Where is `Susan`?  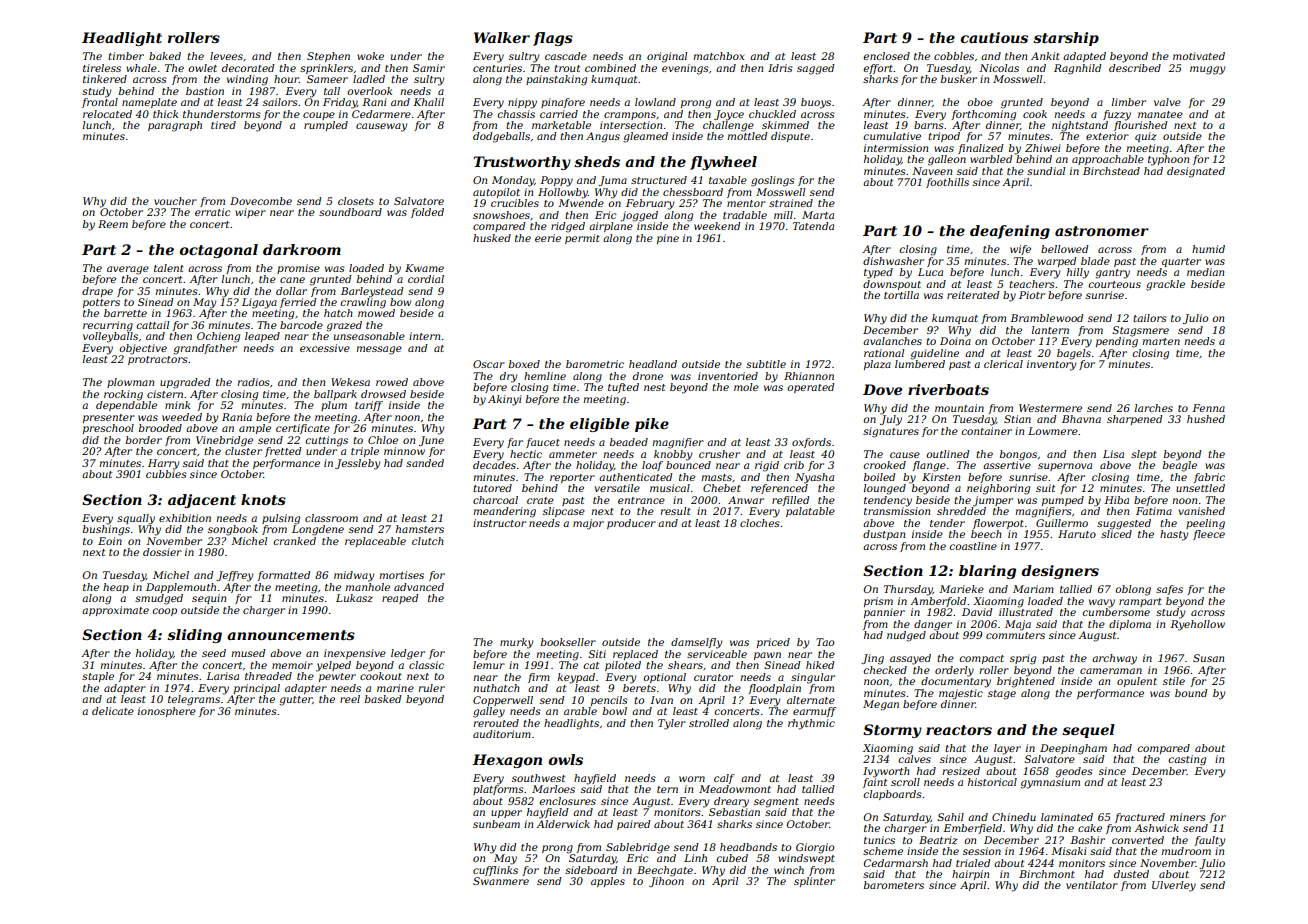 Susan is located at coordinates (1208, 658).
